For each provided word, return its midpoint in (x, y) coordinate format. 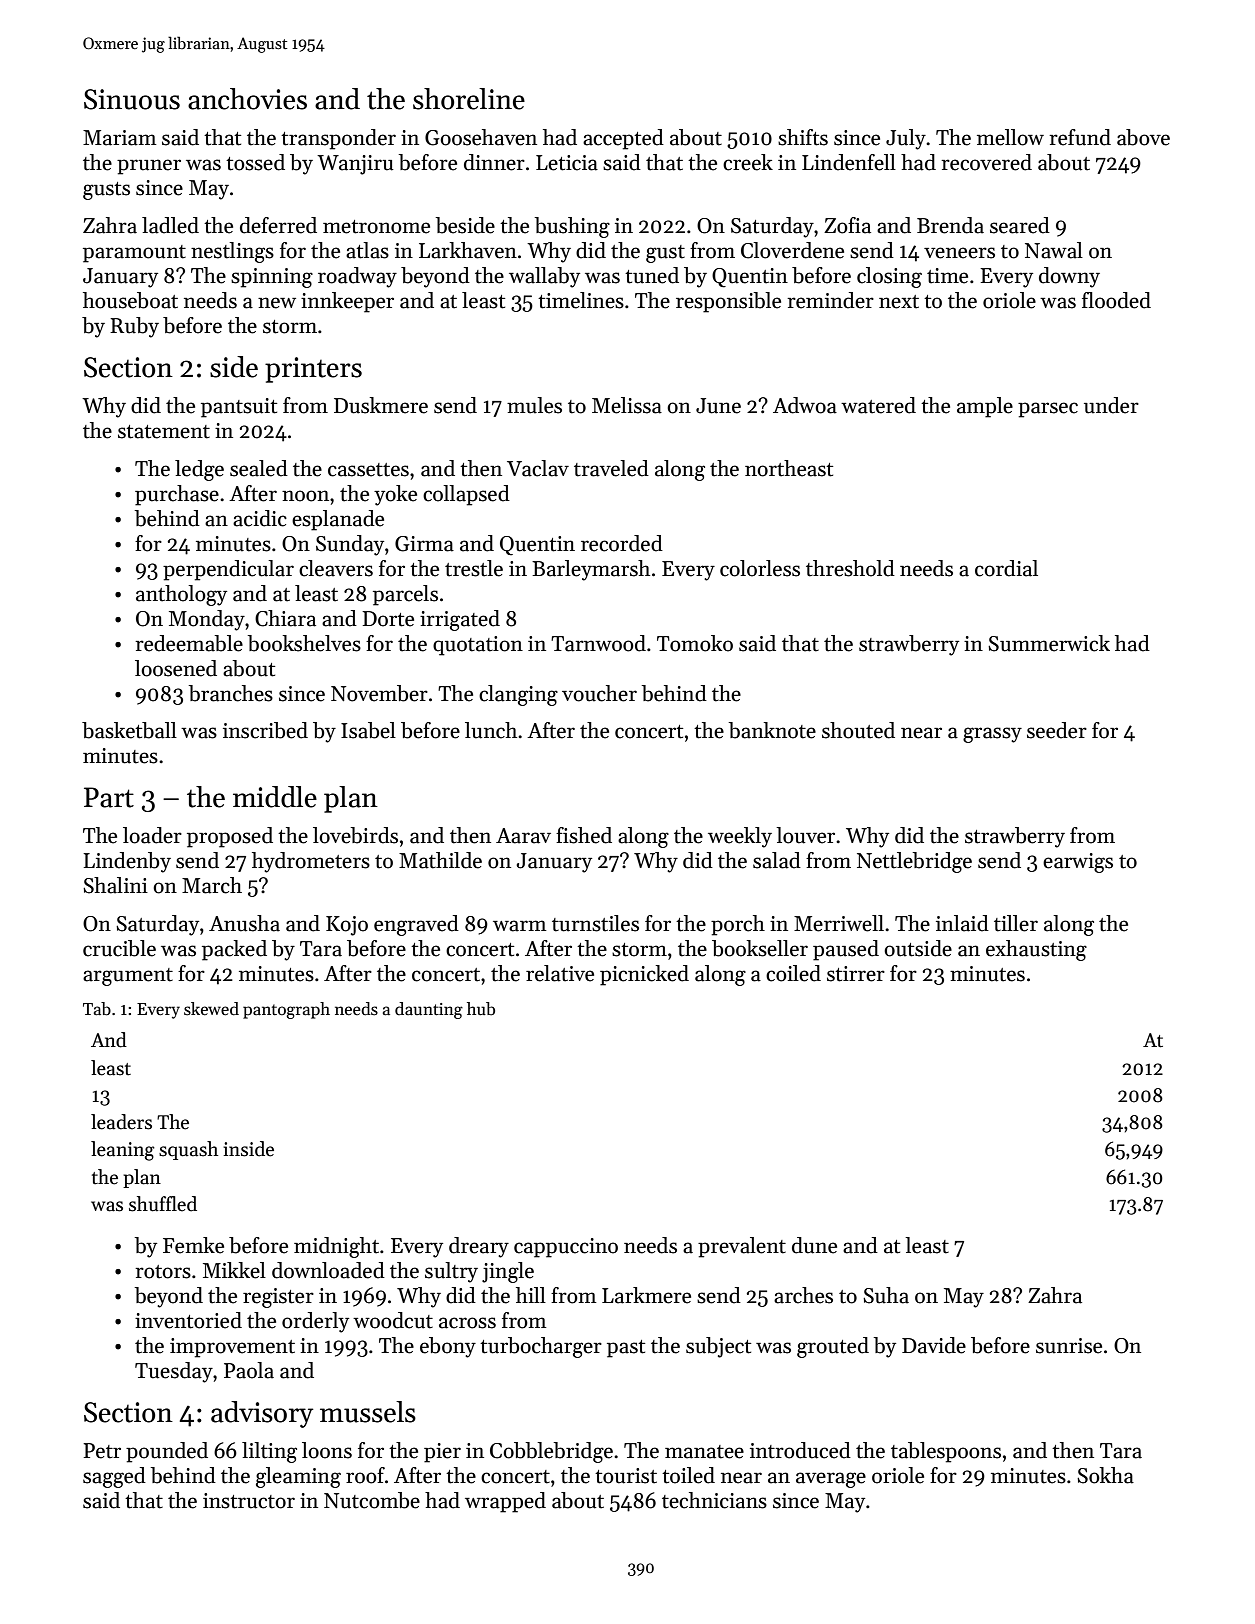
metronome (376, 227)
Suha (886, 1295)
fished (584, 835)
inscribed (265, 730)
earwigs (1078, 863)
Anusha (244, 923)
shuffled (163, 1204)
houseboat (130, 300)
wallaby (544, 277)
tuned (652, 275)
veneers (959, 253)
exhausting (1036, 950)
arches (803, 1295)
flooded (1116, 300)
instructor (249, 1501)
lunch (491, 730)
